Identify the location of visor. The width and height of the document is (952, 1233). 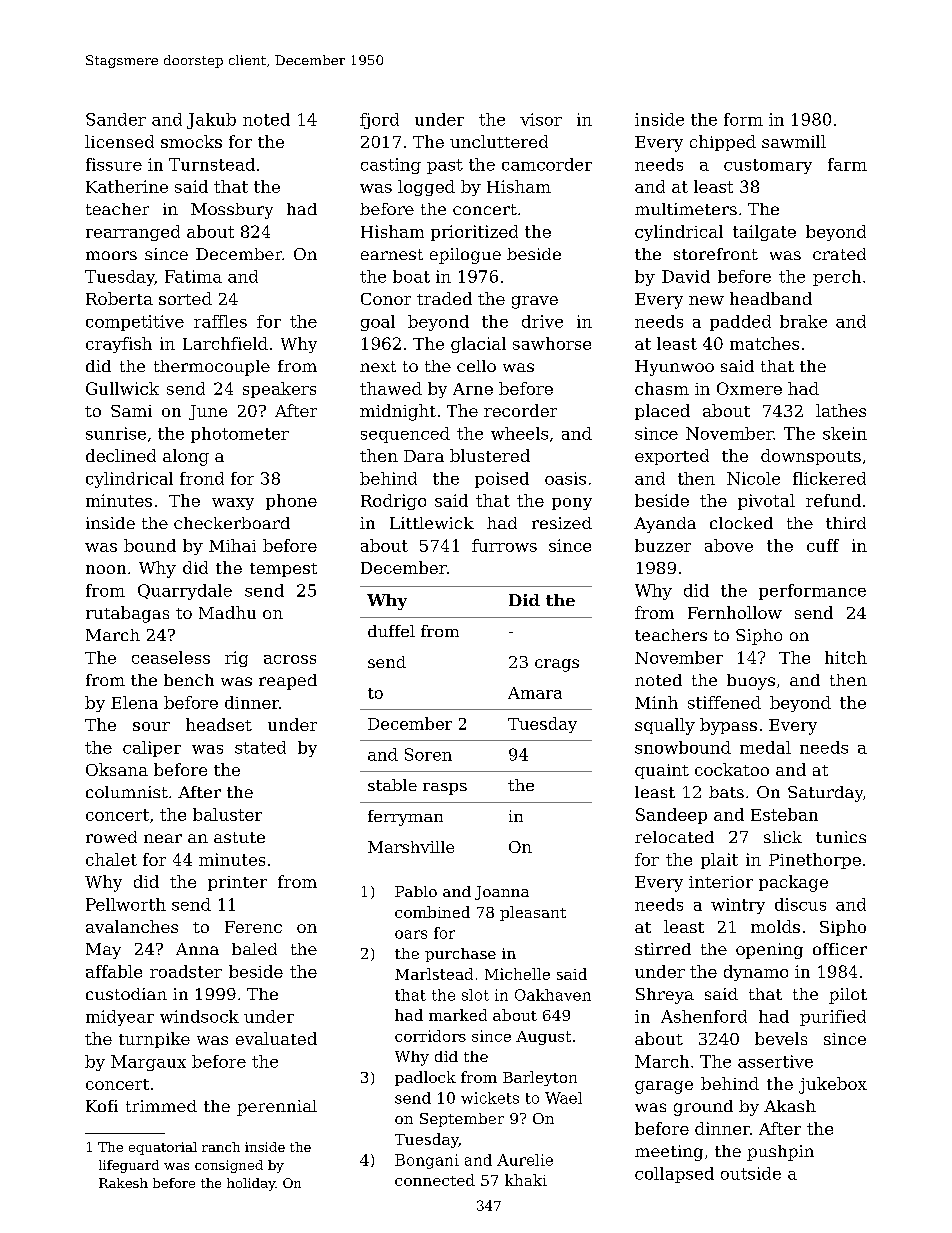
(541, 119).
